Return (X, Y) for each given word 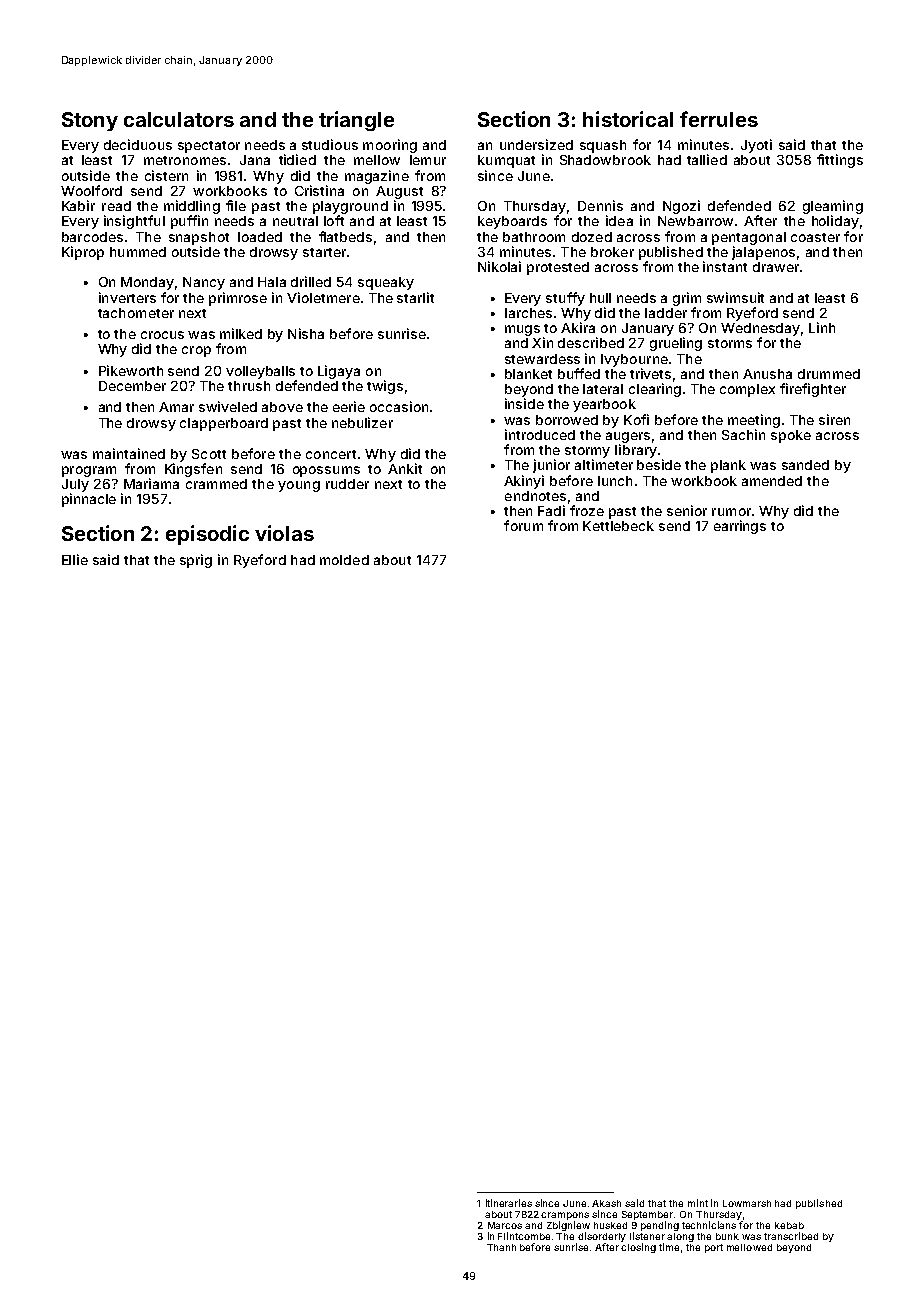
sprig (196, 561)
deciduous (138, 144)
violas (284, 533)
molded (344, 560)
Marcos (505, 1225)
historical (628, 119)
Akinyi (524, 482)
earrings (740, 527)
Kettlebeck (618, 526)
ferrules (719, 119)
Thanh (501, 1247)
